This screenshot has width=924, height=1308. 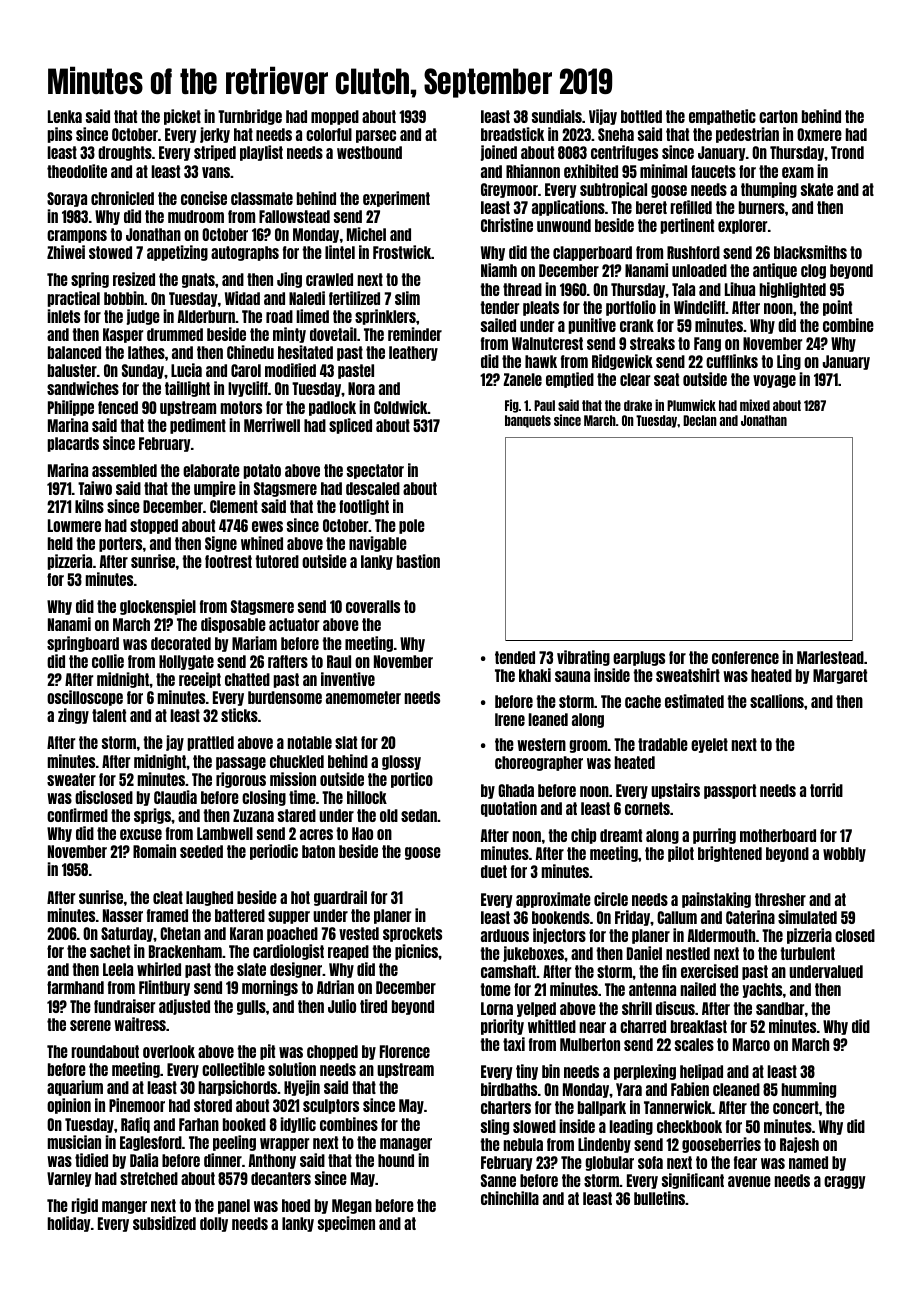 I want to click on gnats, so click(x=198, y=280).
